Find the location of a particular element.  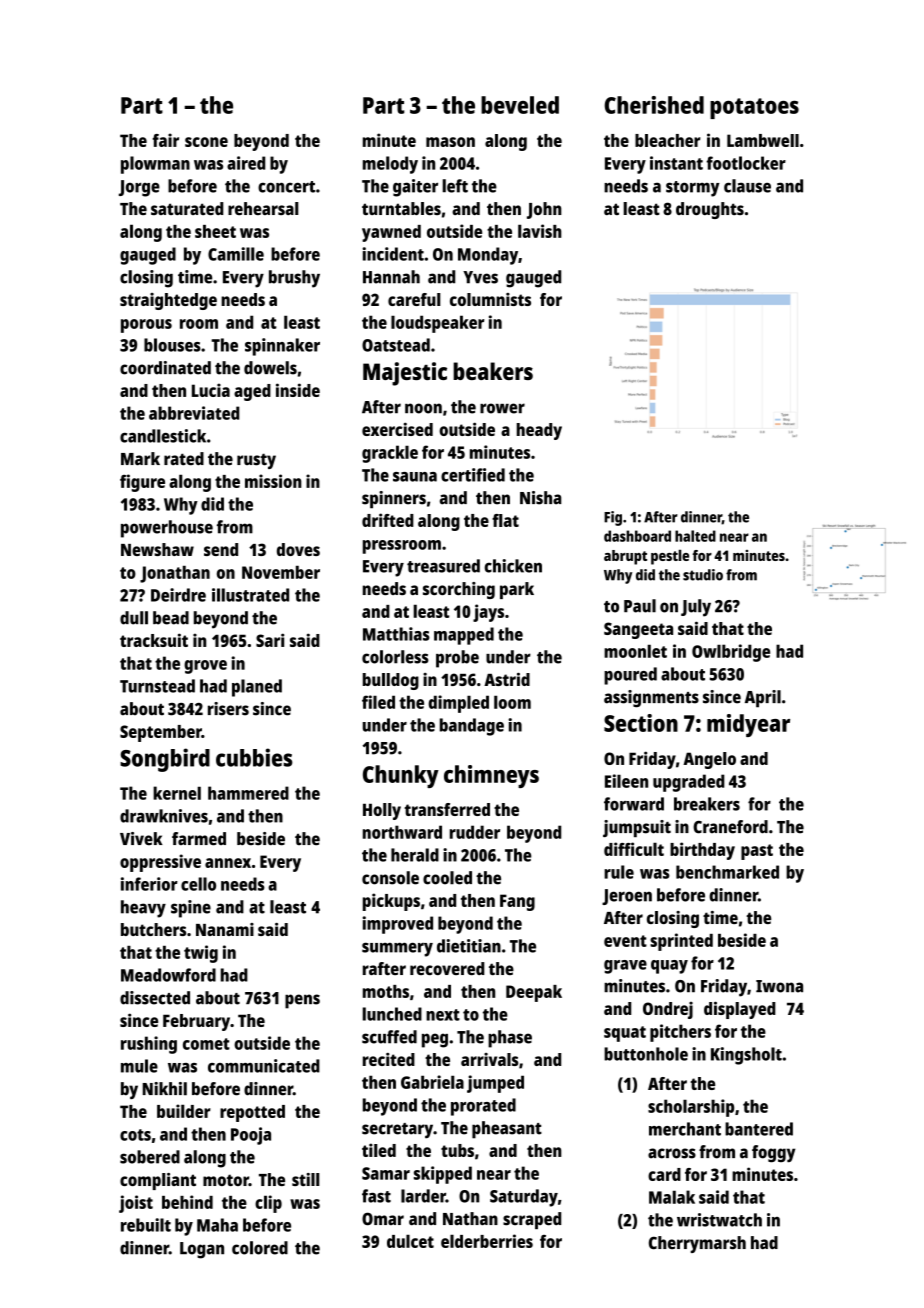

larder is located at coordinates (423, 1196).
